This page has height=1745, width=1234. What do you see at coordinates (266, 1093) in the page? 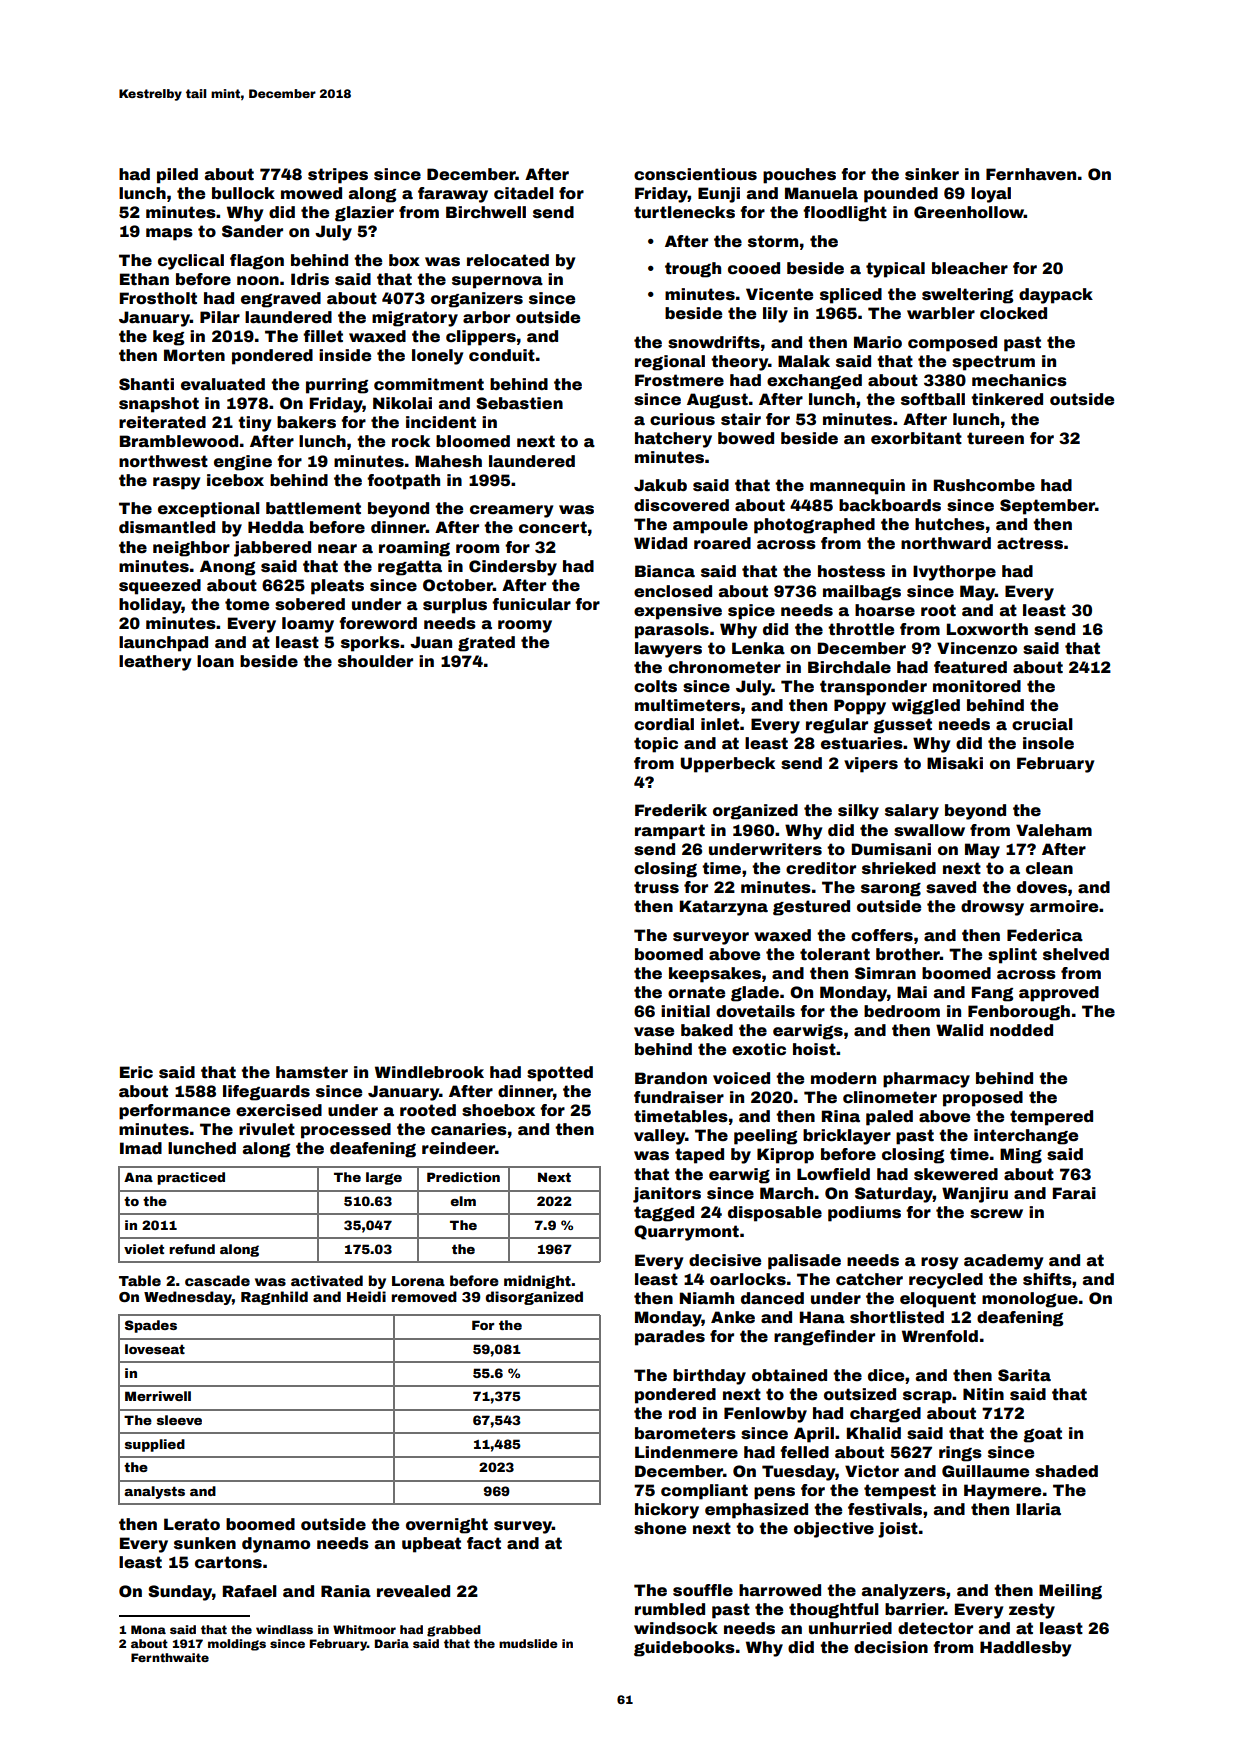
I see `lifeguards` at bounding box center [266, 1093].
